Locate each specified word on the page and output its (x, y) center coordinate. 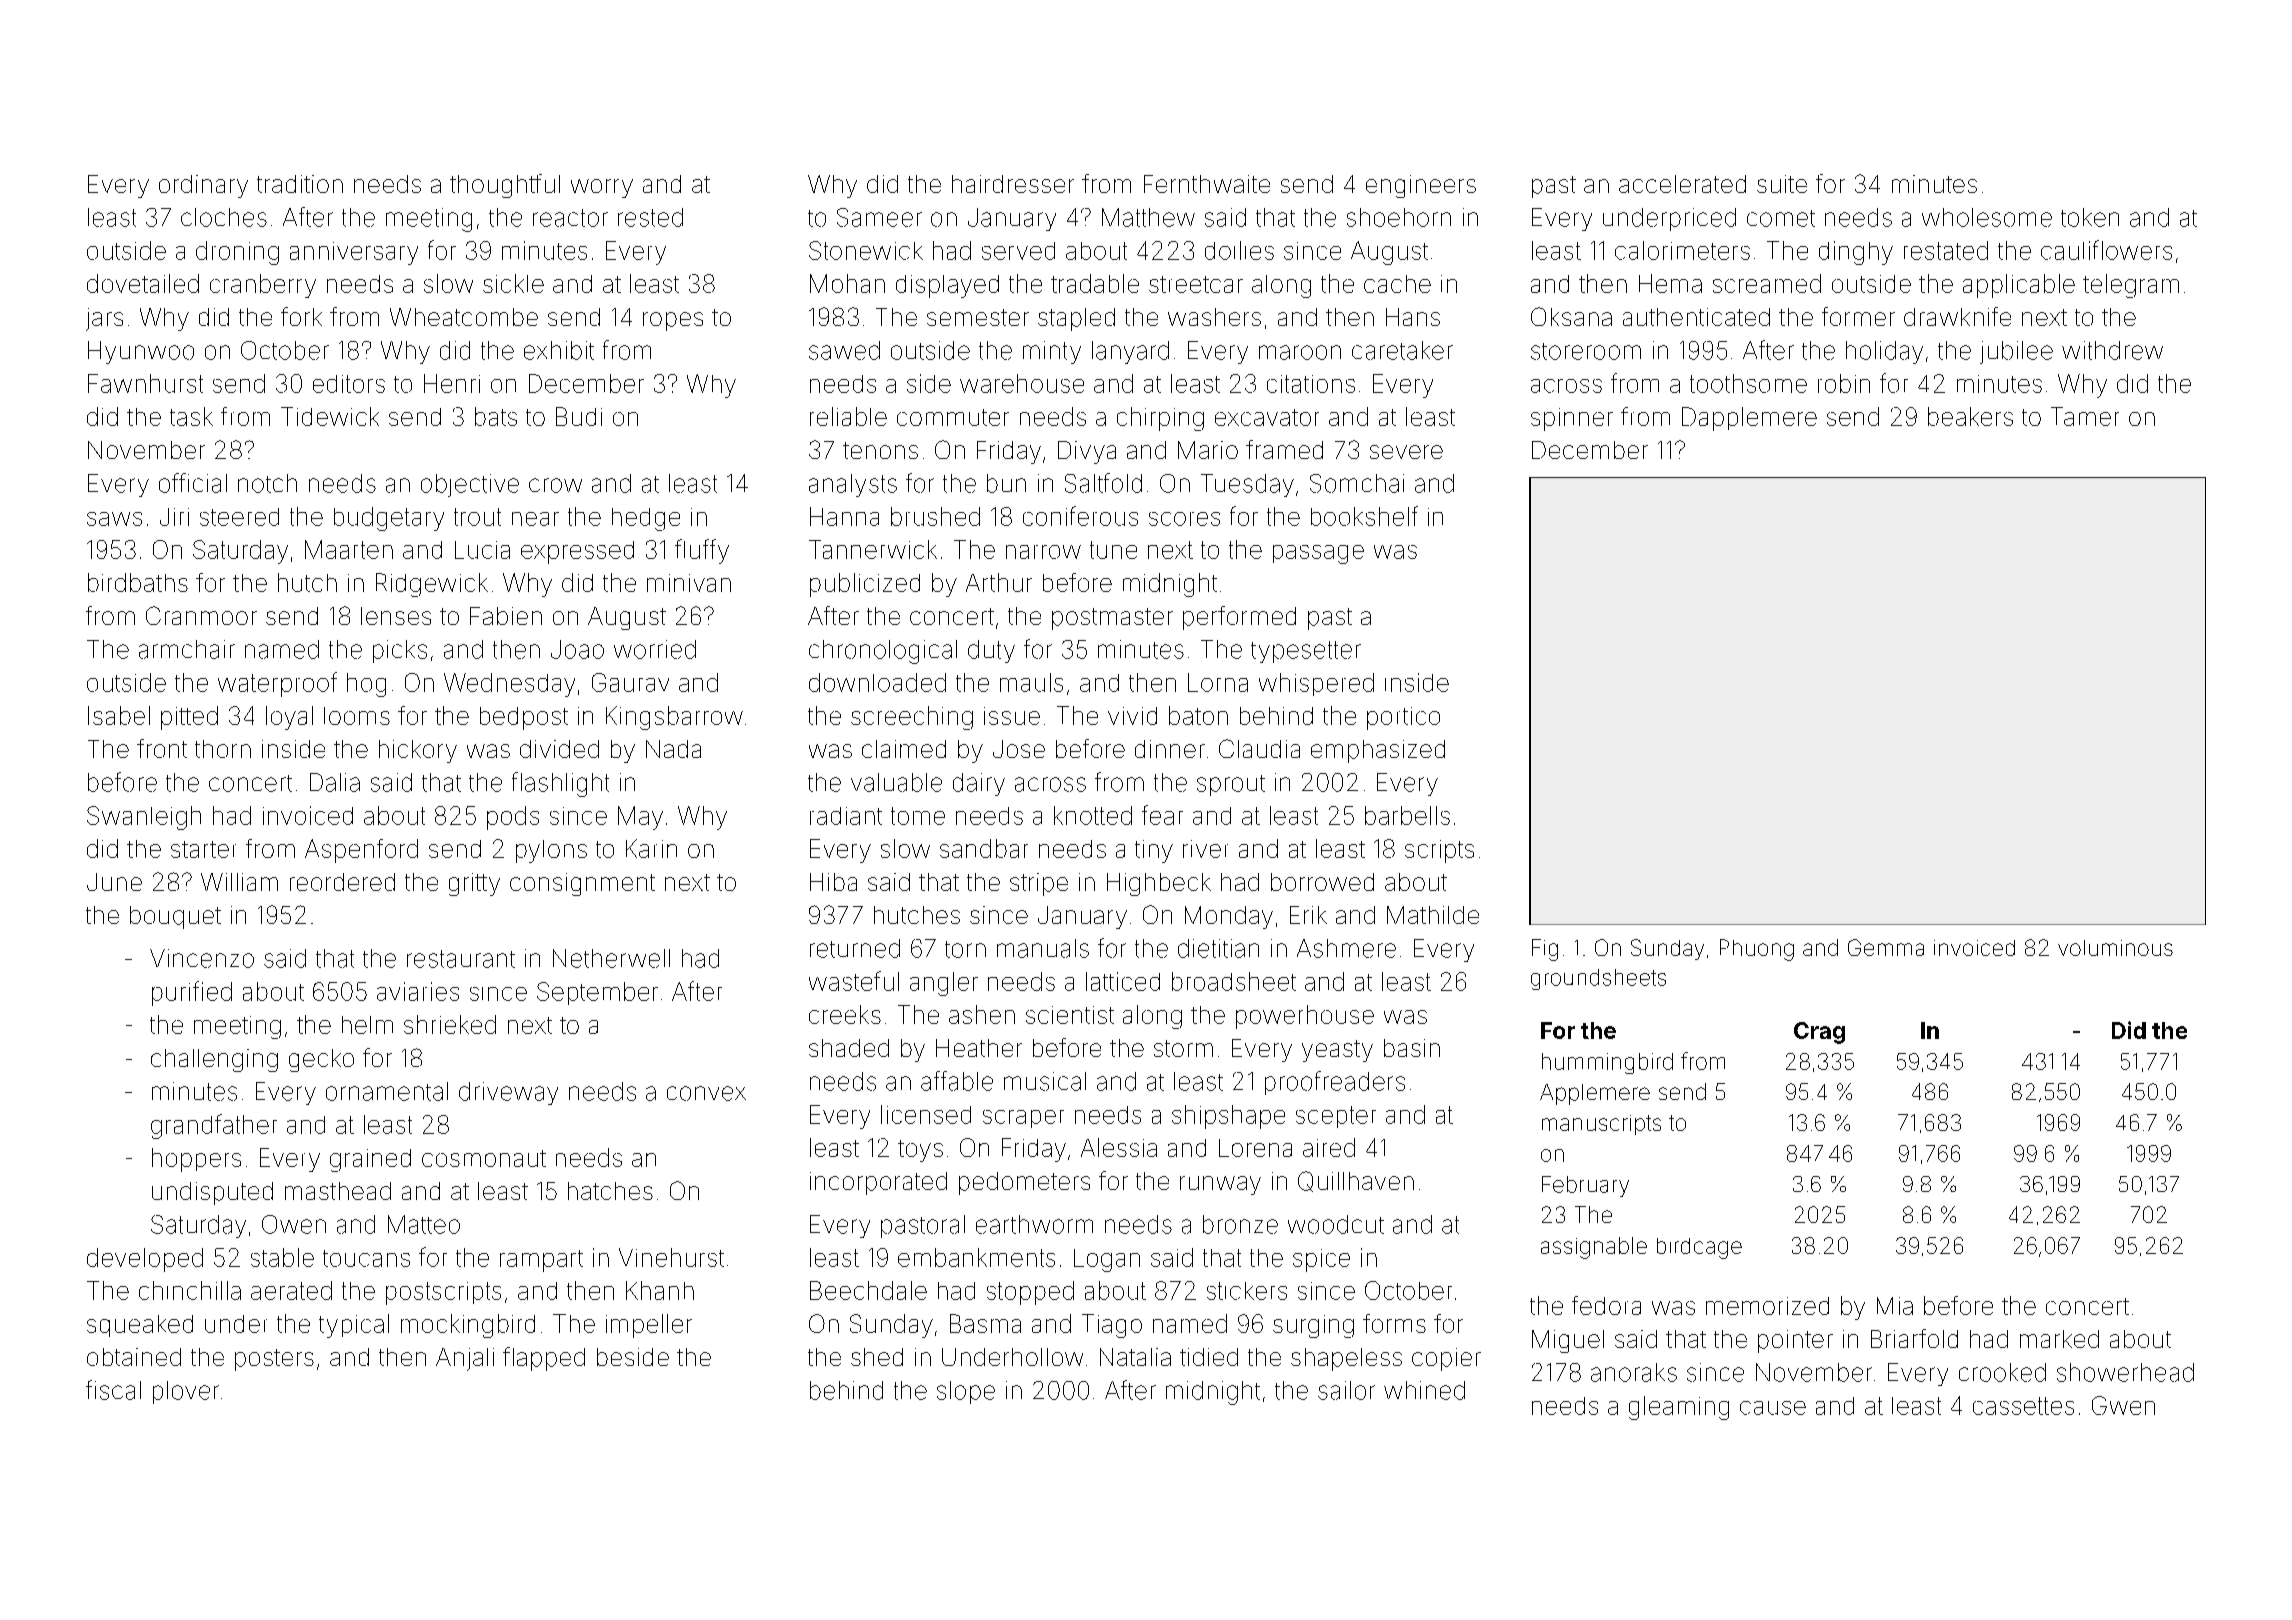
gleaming (1679, 1408)
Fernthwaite (1207, 184)
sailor (1346, 1390)
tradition (300, 184)
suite (1782, 184)
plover (186, 1392)
